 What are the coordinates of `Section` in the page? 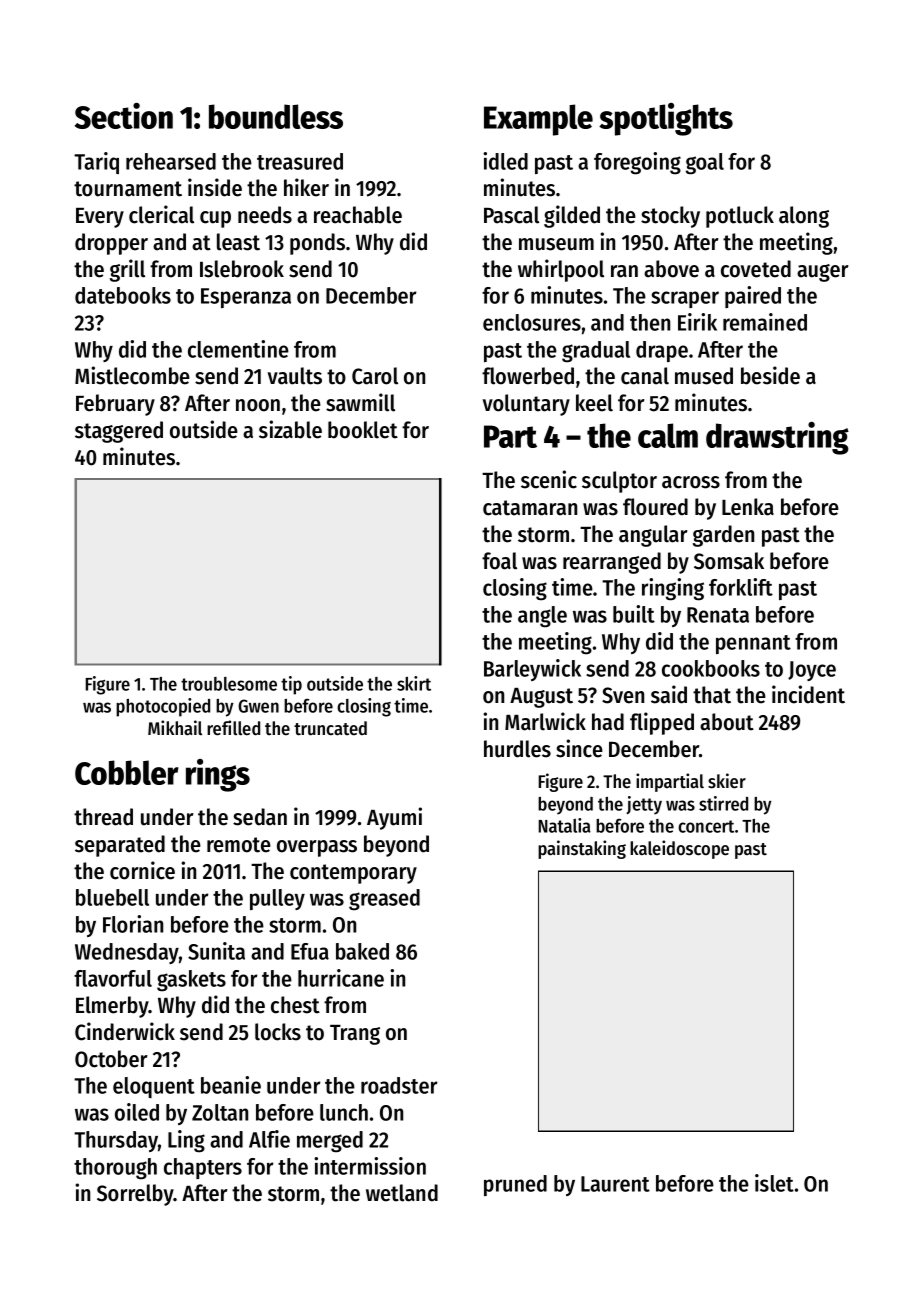 It's located at (124, 116).
